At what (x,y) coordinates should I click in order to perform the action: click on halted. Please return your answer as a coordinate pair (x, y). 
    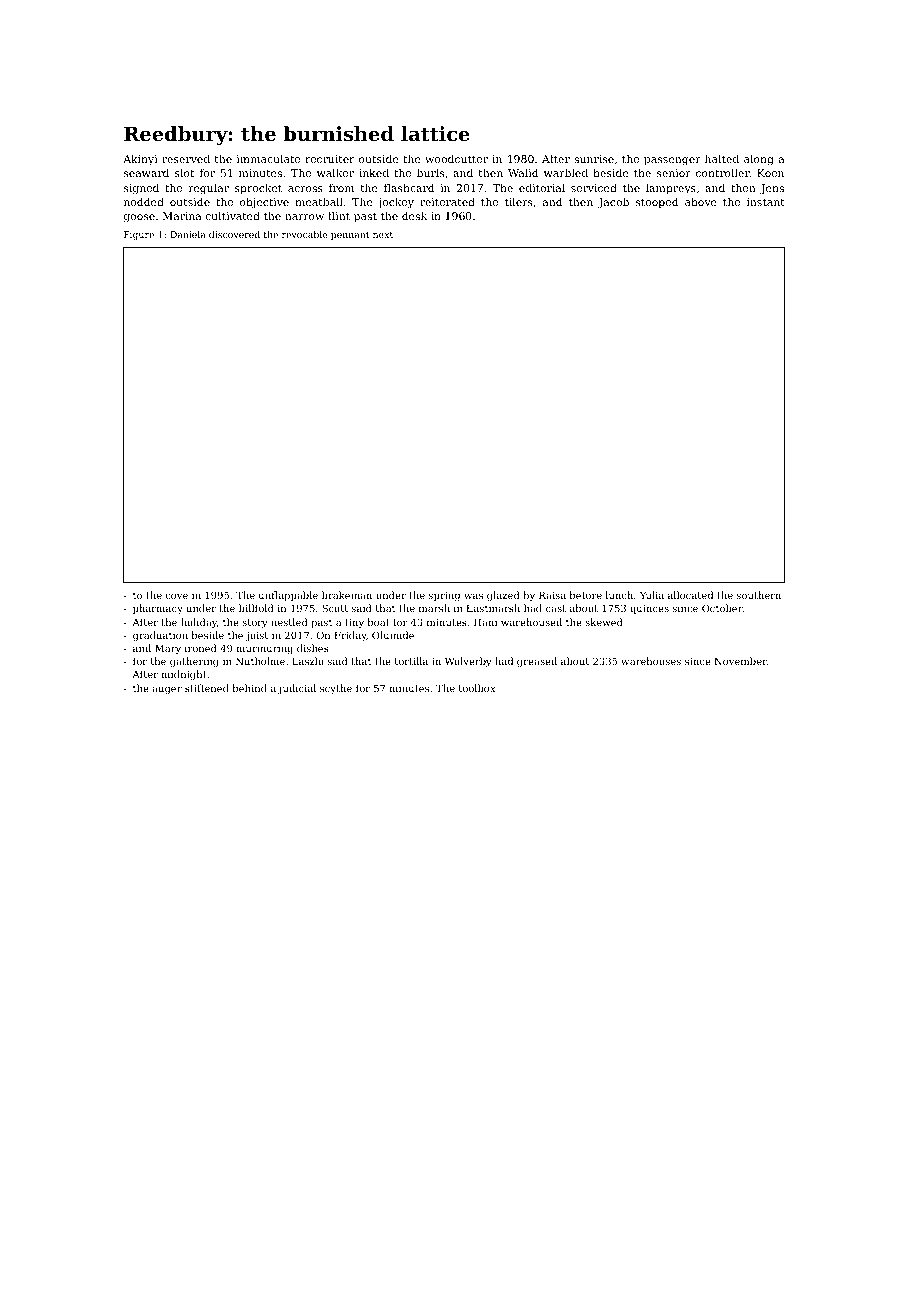
    Looking at the image, I should click on (722, 158).
